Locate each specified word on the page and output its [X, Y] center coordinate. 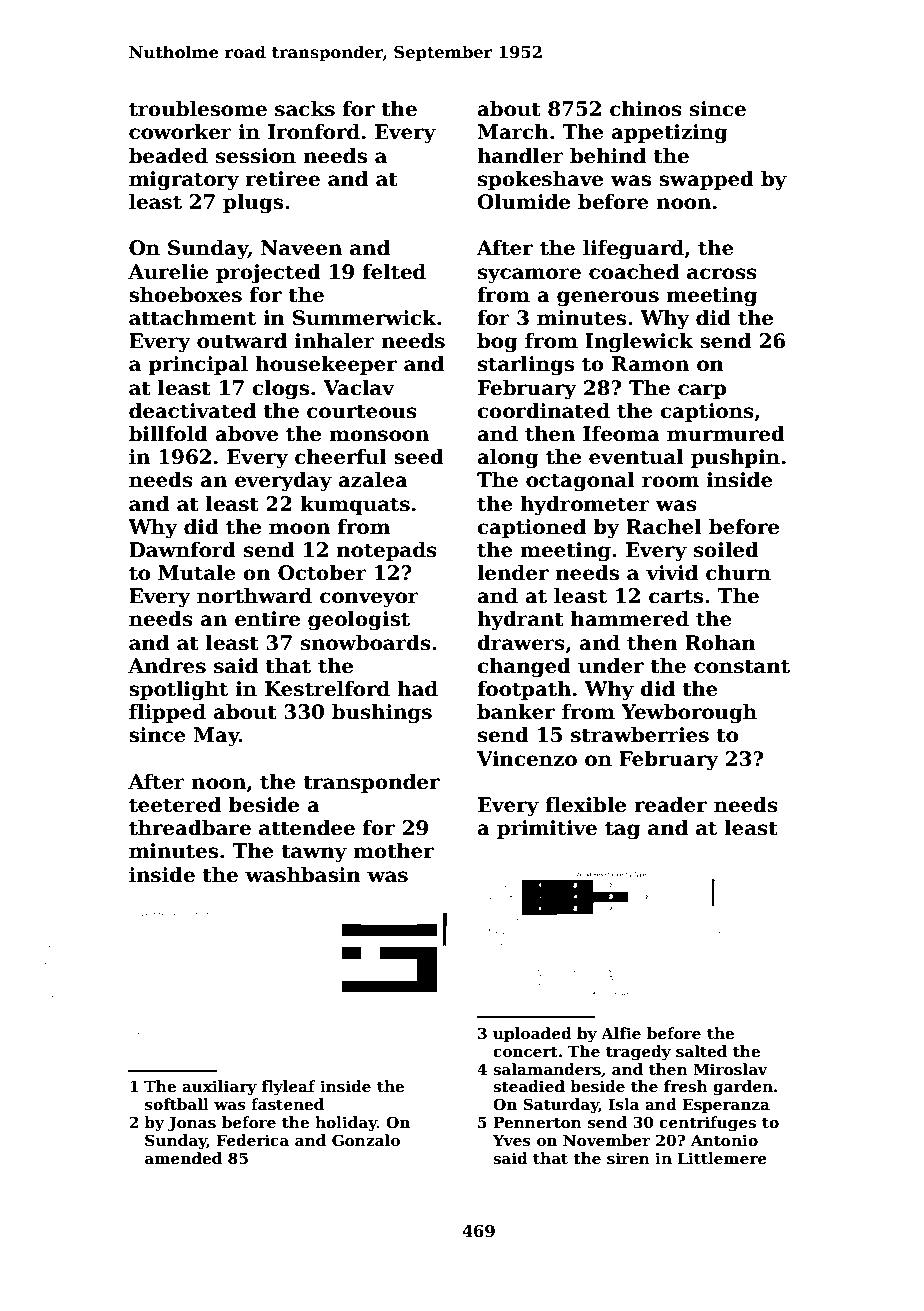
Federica [253, 1140]
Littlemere [722, 1158]
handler [520, 156]
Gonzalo [366, 1140]
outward [242, 341]
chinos [646, 109]
